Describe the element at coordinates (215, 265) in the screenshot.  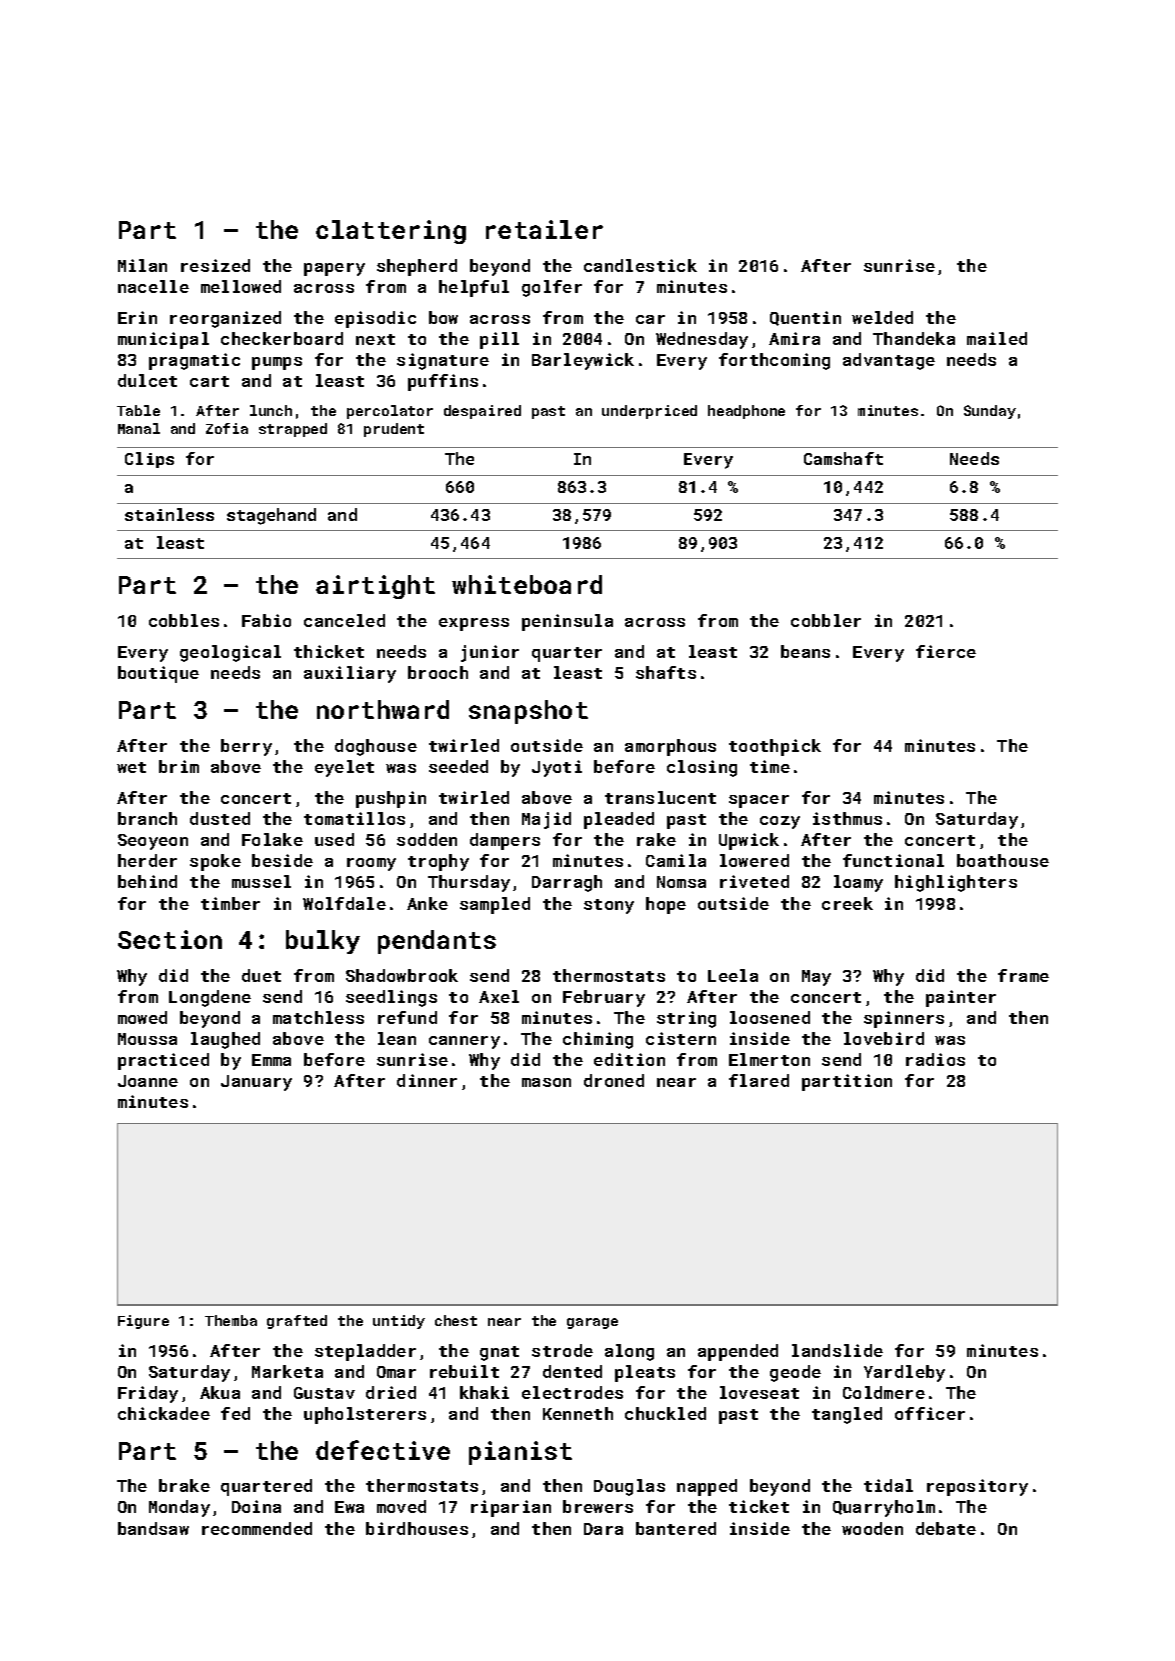
I see `resized` at that location.
